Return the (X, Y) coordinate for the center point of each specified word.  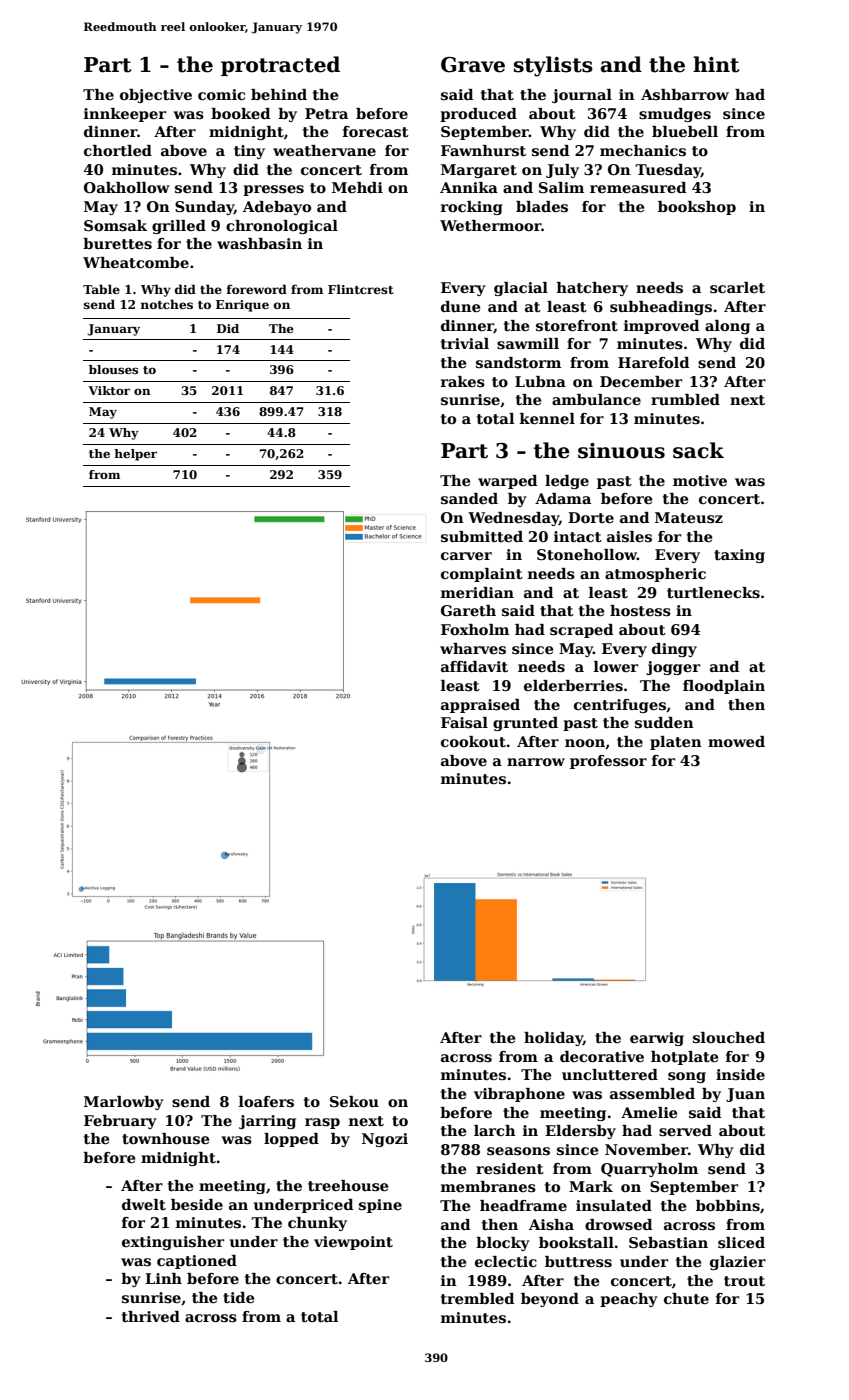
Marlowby (124, 1103)
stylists (553, 66)
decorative (602, 1056)
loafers (266, 1101)
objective (156, 96)
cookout (473, 741)
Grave (473, 65)
